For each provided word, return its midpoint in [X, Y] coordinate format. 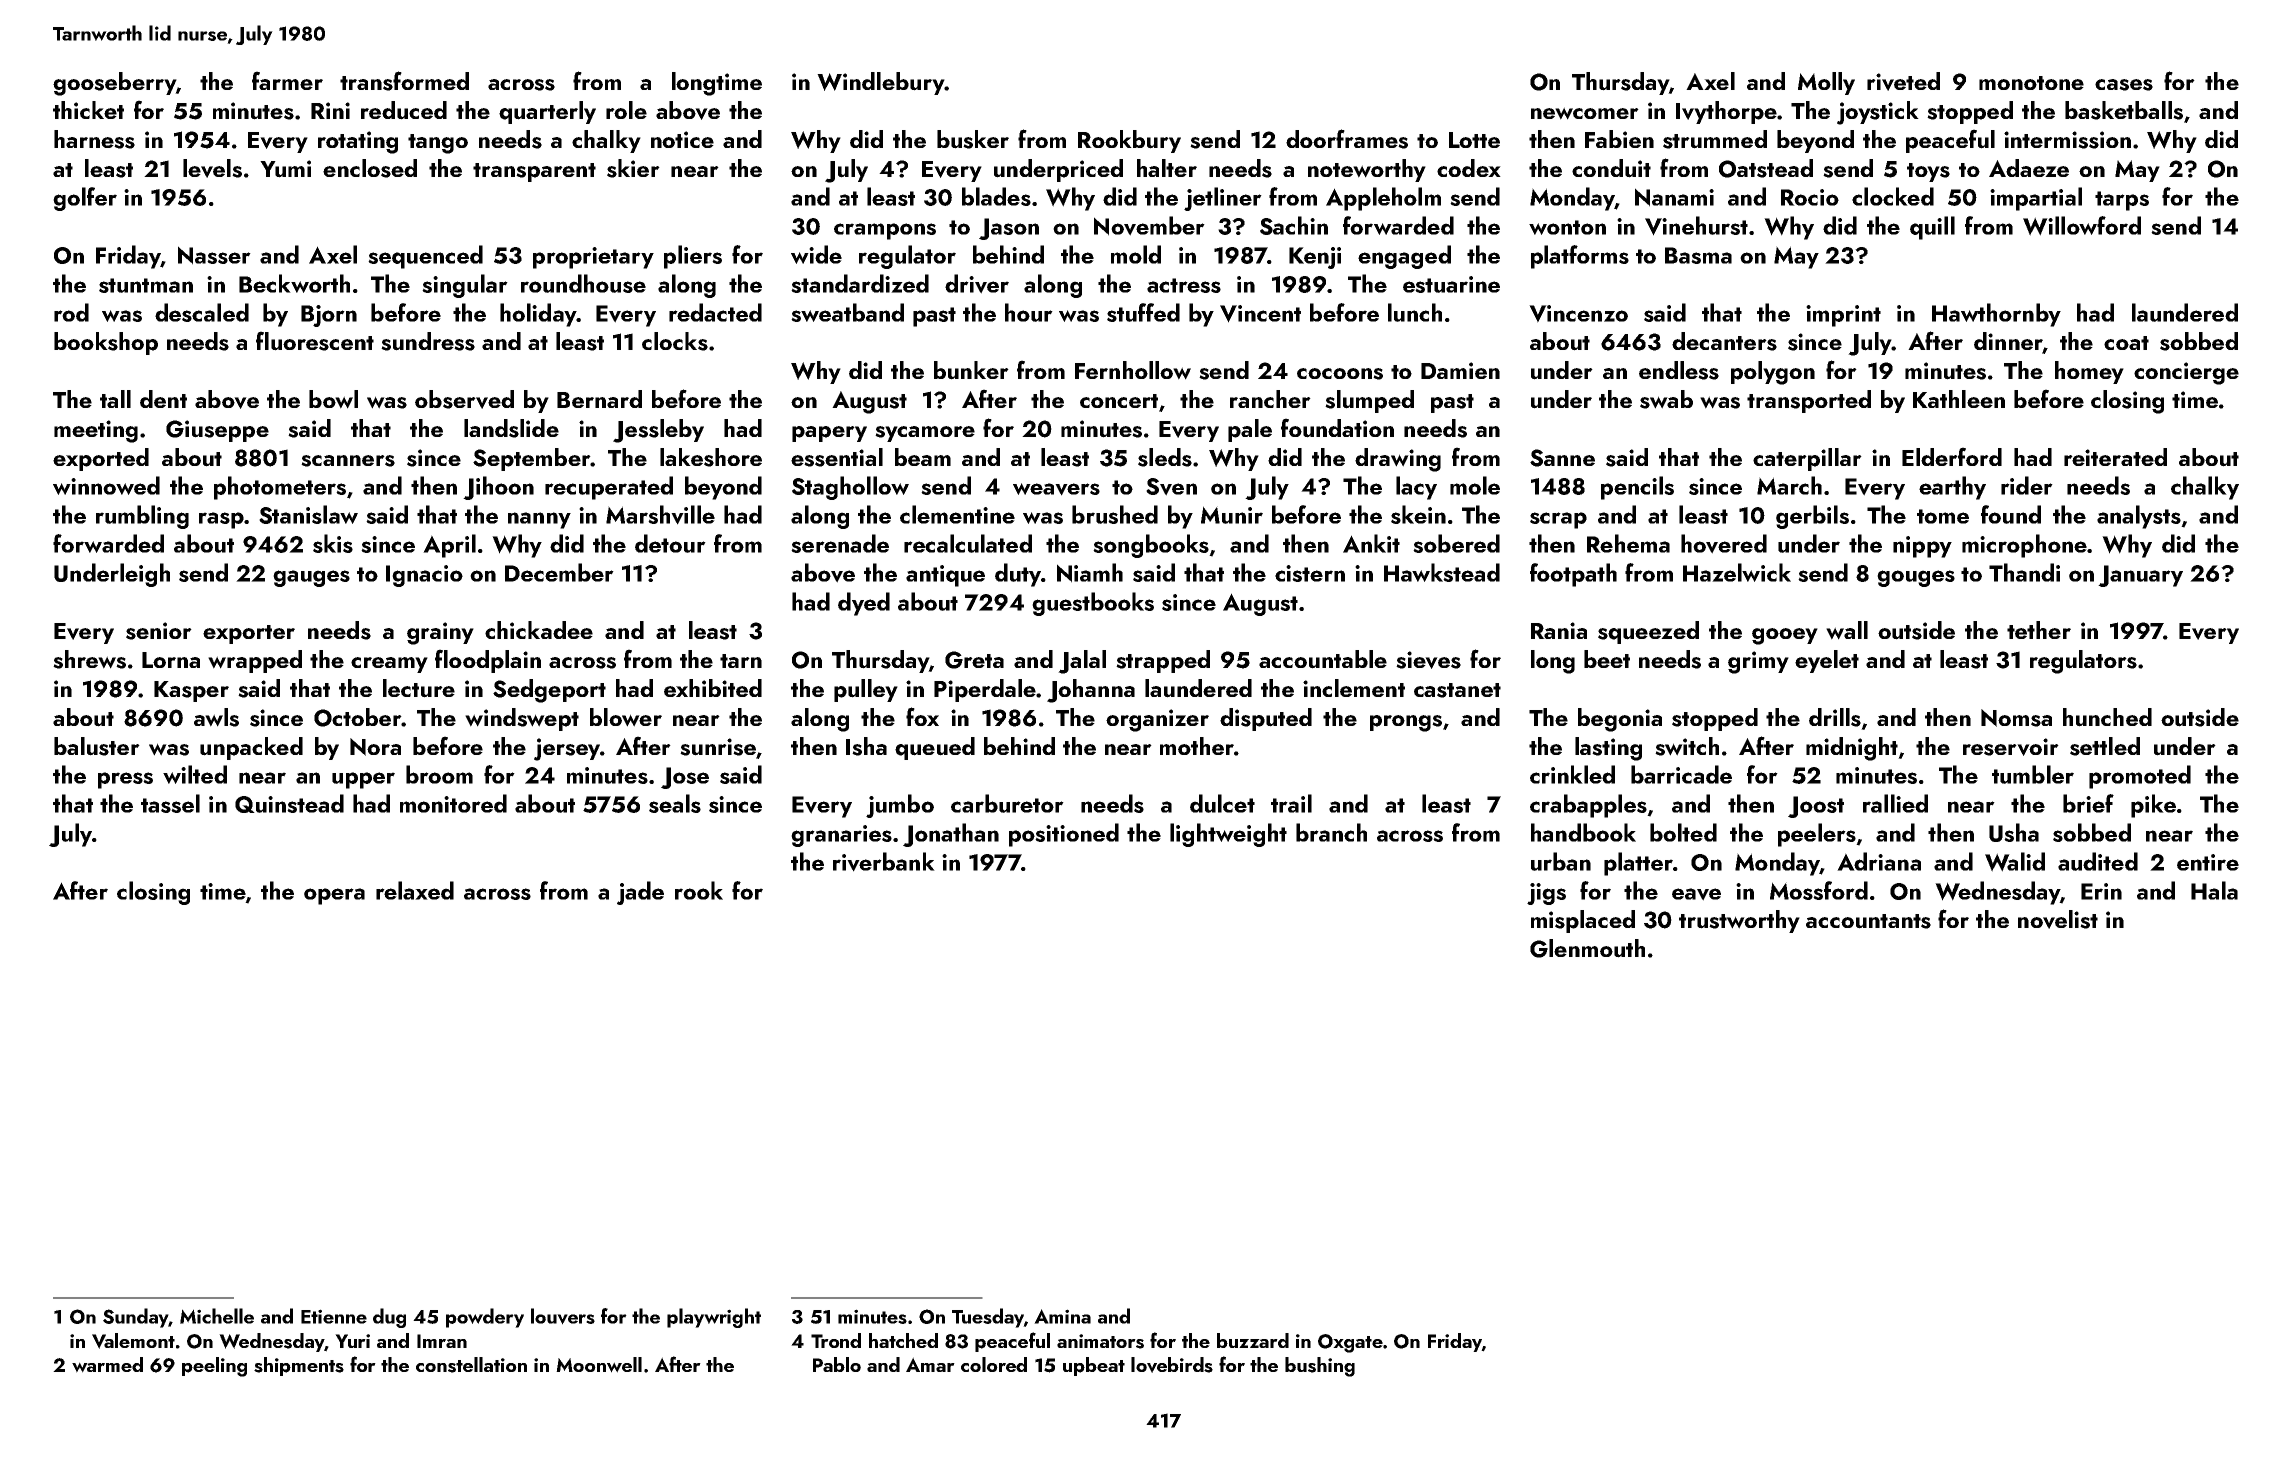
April [449, 546]
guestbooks [1093, 604]
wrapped [255, 661]
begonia [1620, 720]
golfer [85, 199]
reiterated [2115, 457]
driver [977, 284]
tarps [2122, 201]
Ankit [1371, 543]
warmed [107, 1365]
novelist [2058, 919]
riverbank [884, 862]
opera [334, 896]
